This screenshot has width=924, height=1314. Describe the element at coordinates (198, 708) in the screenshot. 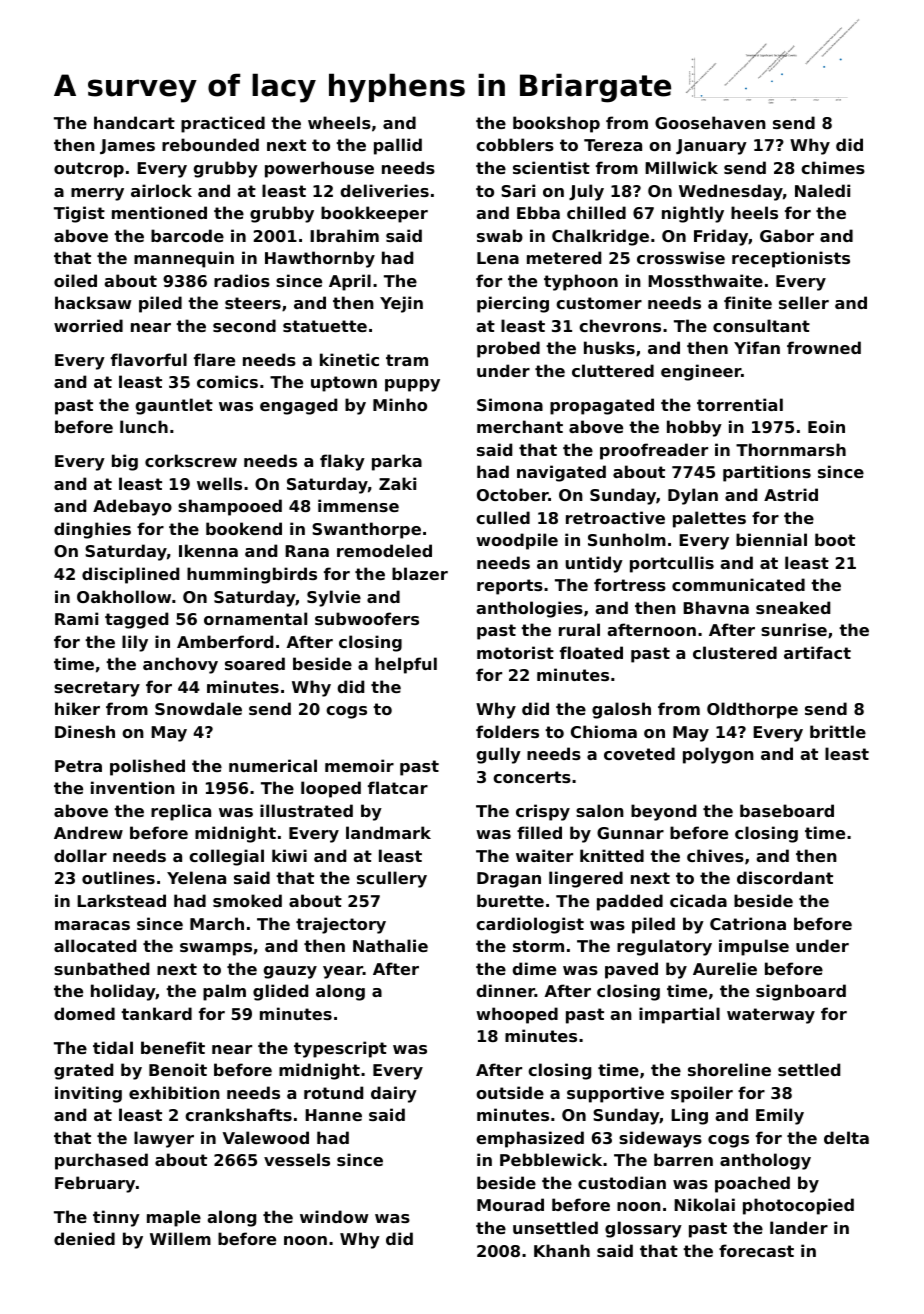

I see `Snowdale` at that location.
